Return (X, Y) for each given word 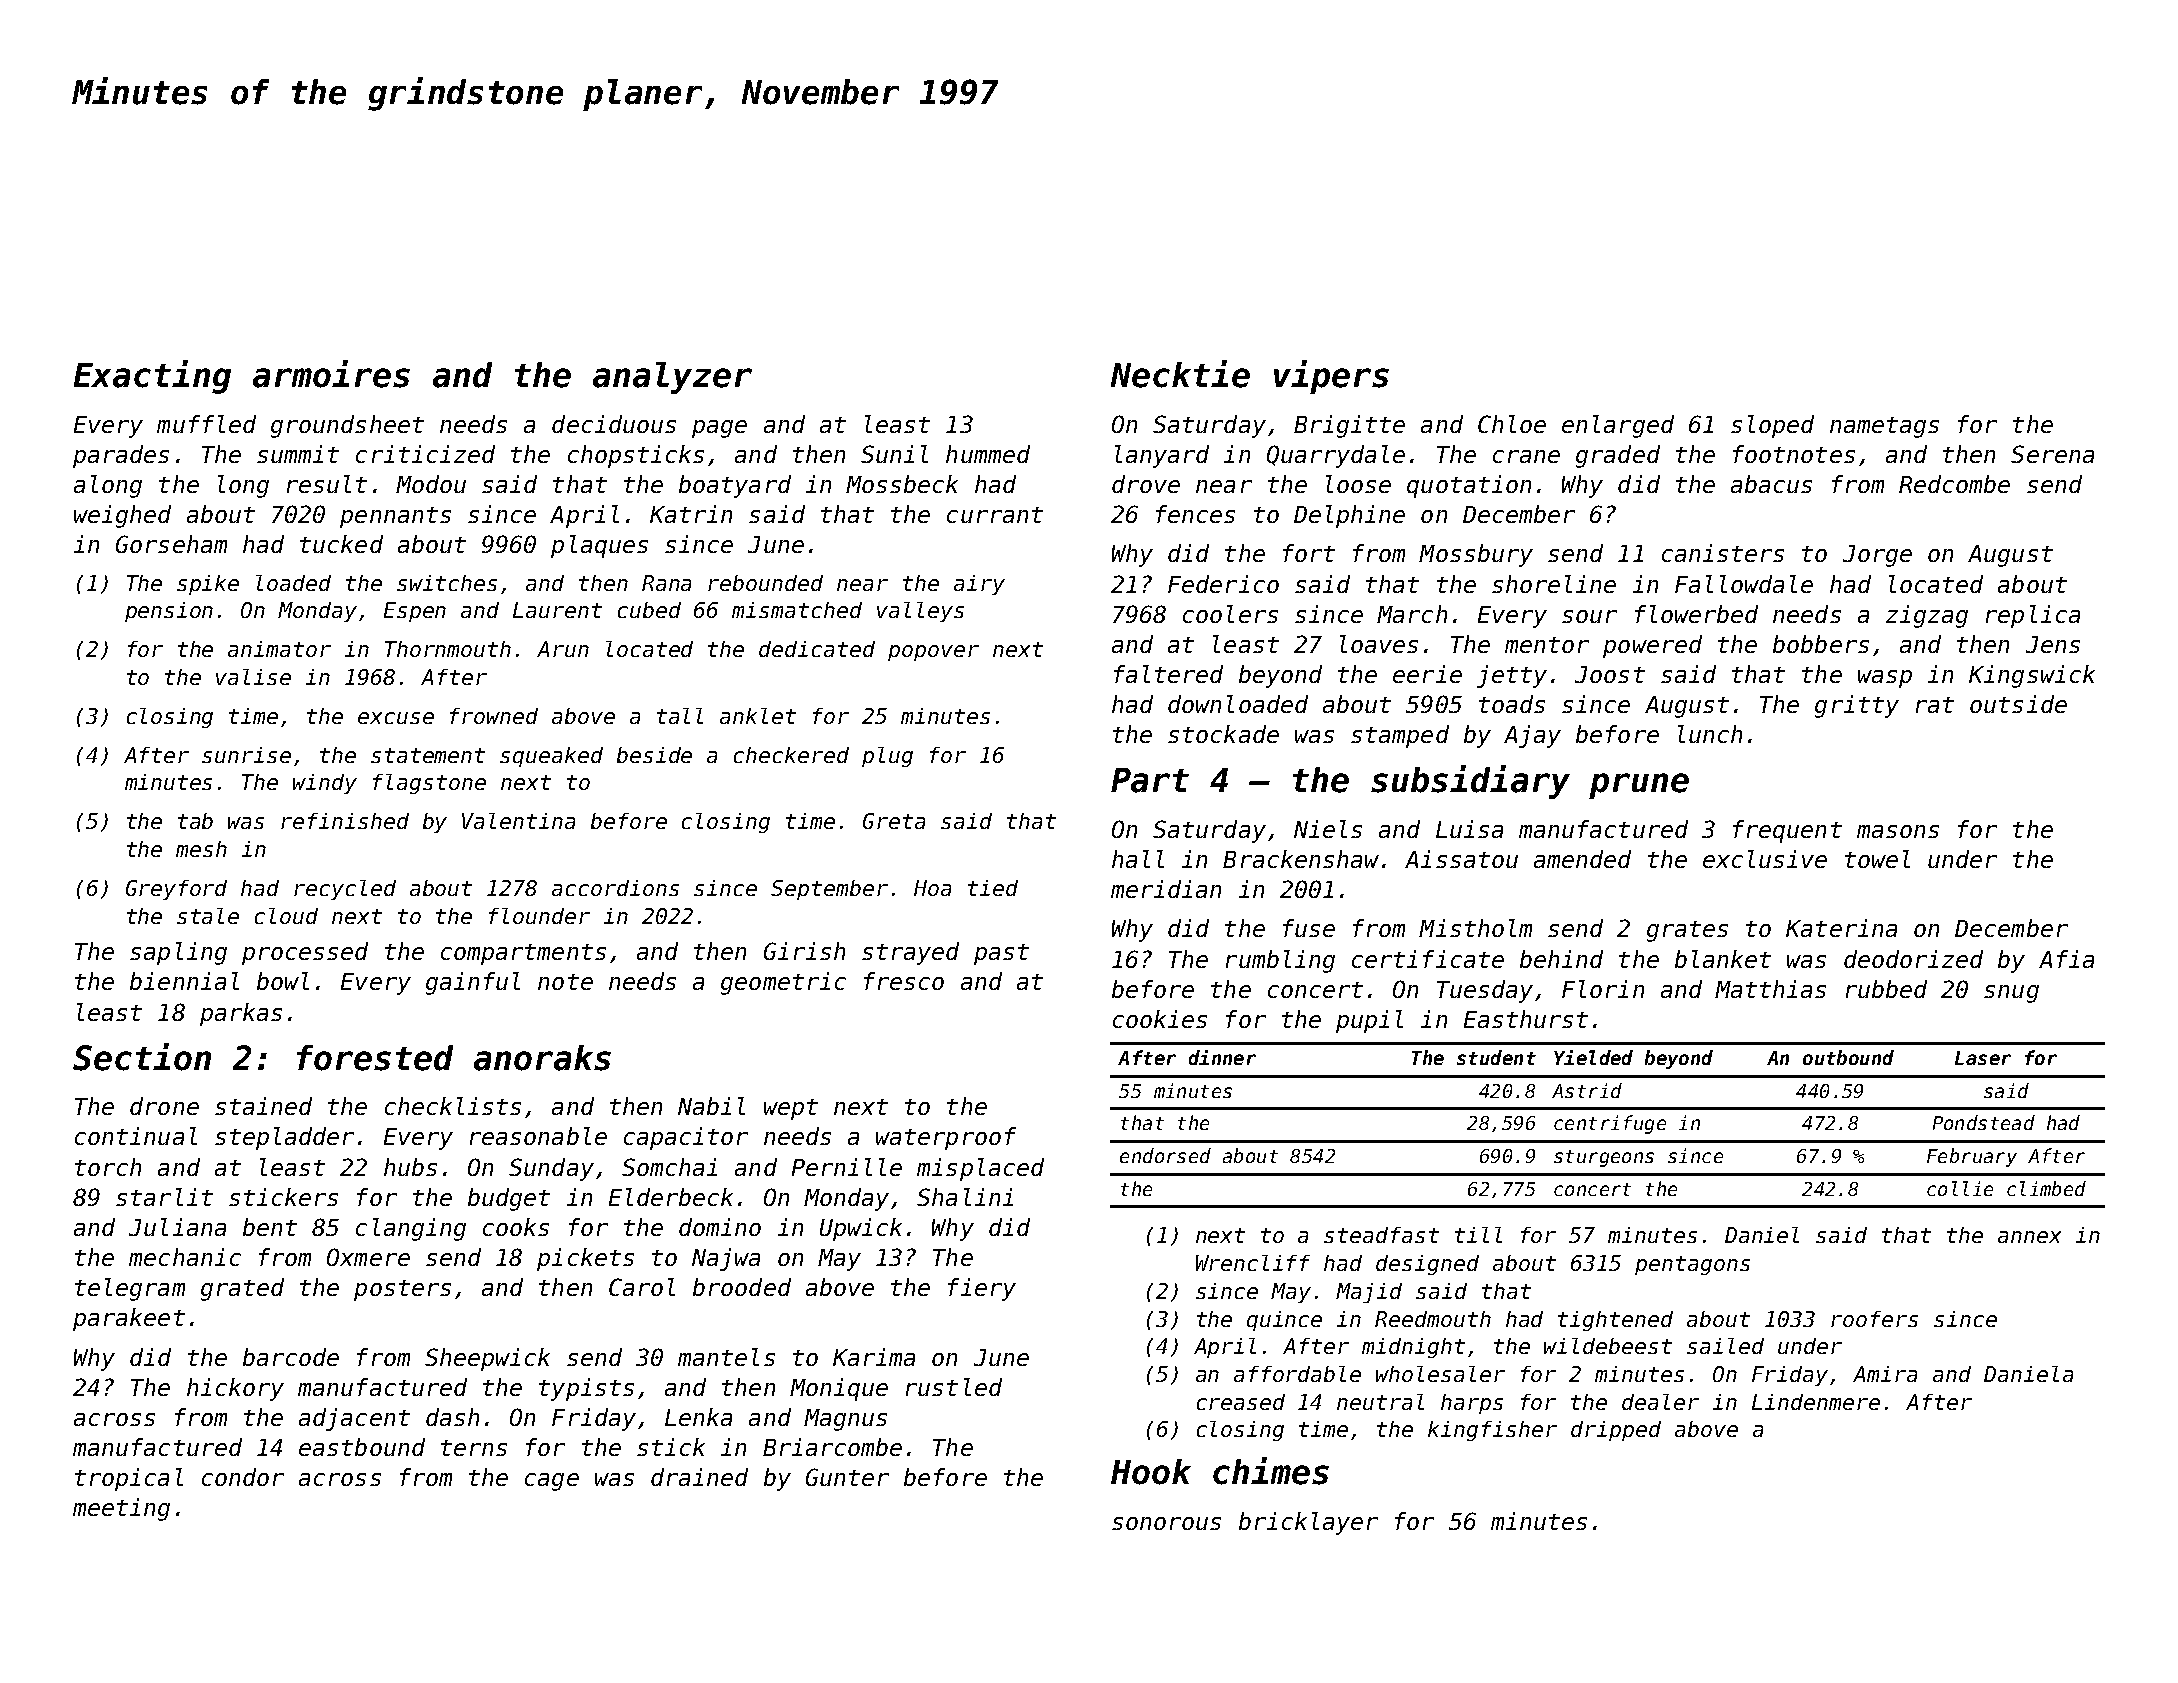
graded (1618, 456)
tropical (129, 1479)
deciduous (614, 424)
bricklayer (1308, 1523)
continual (136, 1136)
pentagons (1692, 1265)
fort (1309, 553)
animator (279, 649)
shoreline (1554, 584)
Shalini (965, 1197)
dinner (1222, 1057)
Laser (1983, 1058)
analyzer (672, 378)
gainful (473, 983)
